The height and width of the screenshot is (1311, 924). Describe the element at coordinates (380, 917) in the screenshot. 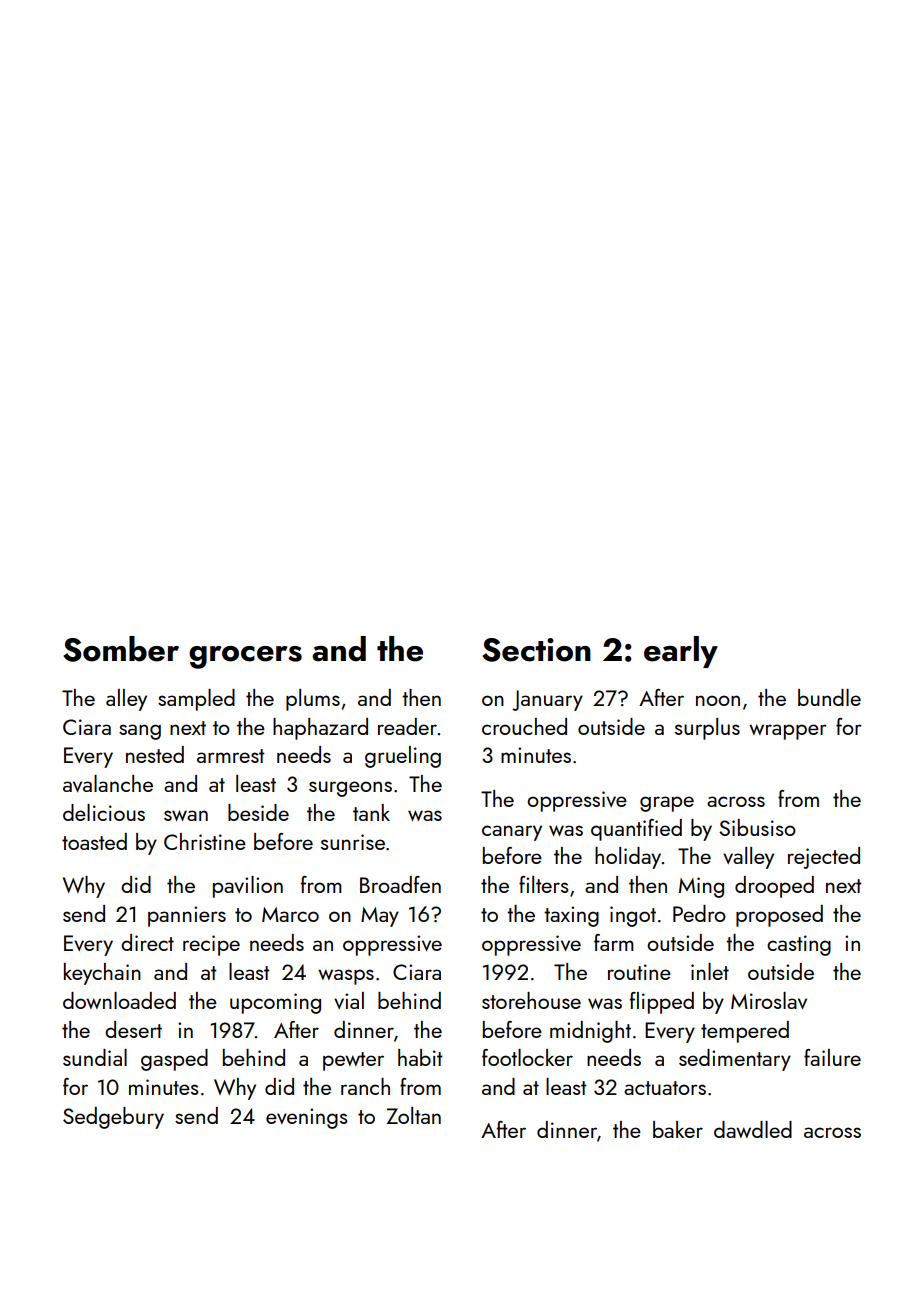

I see `May` at that location.
